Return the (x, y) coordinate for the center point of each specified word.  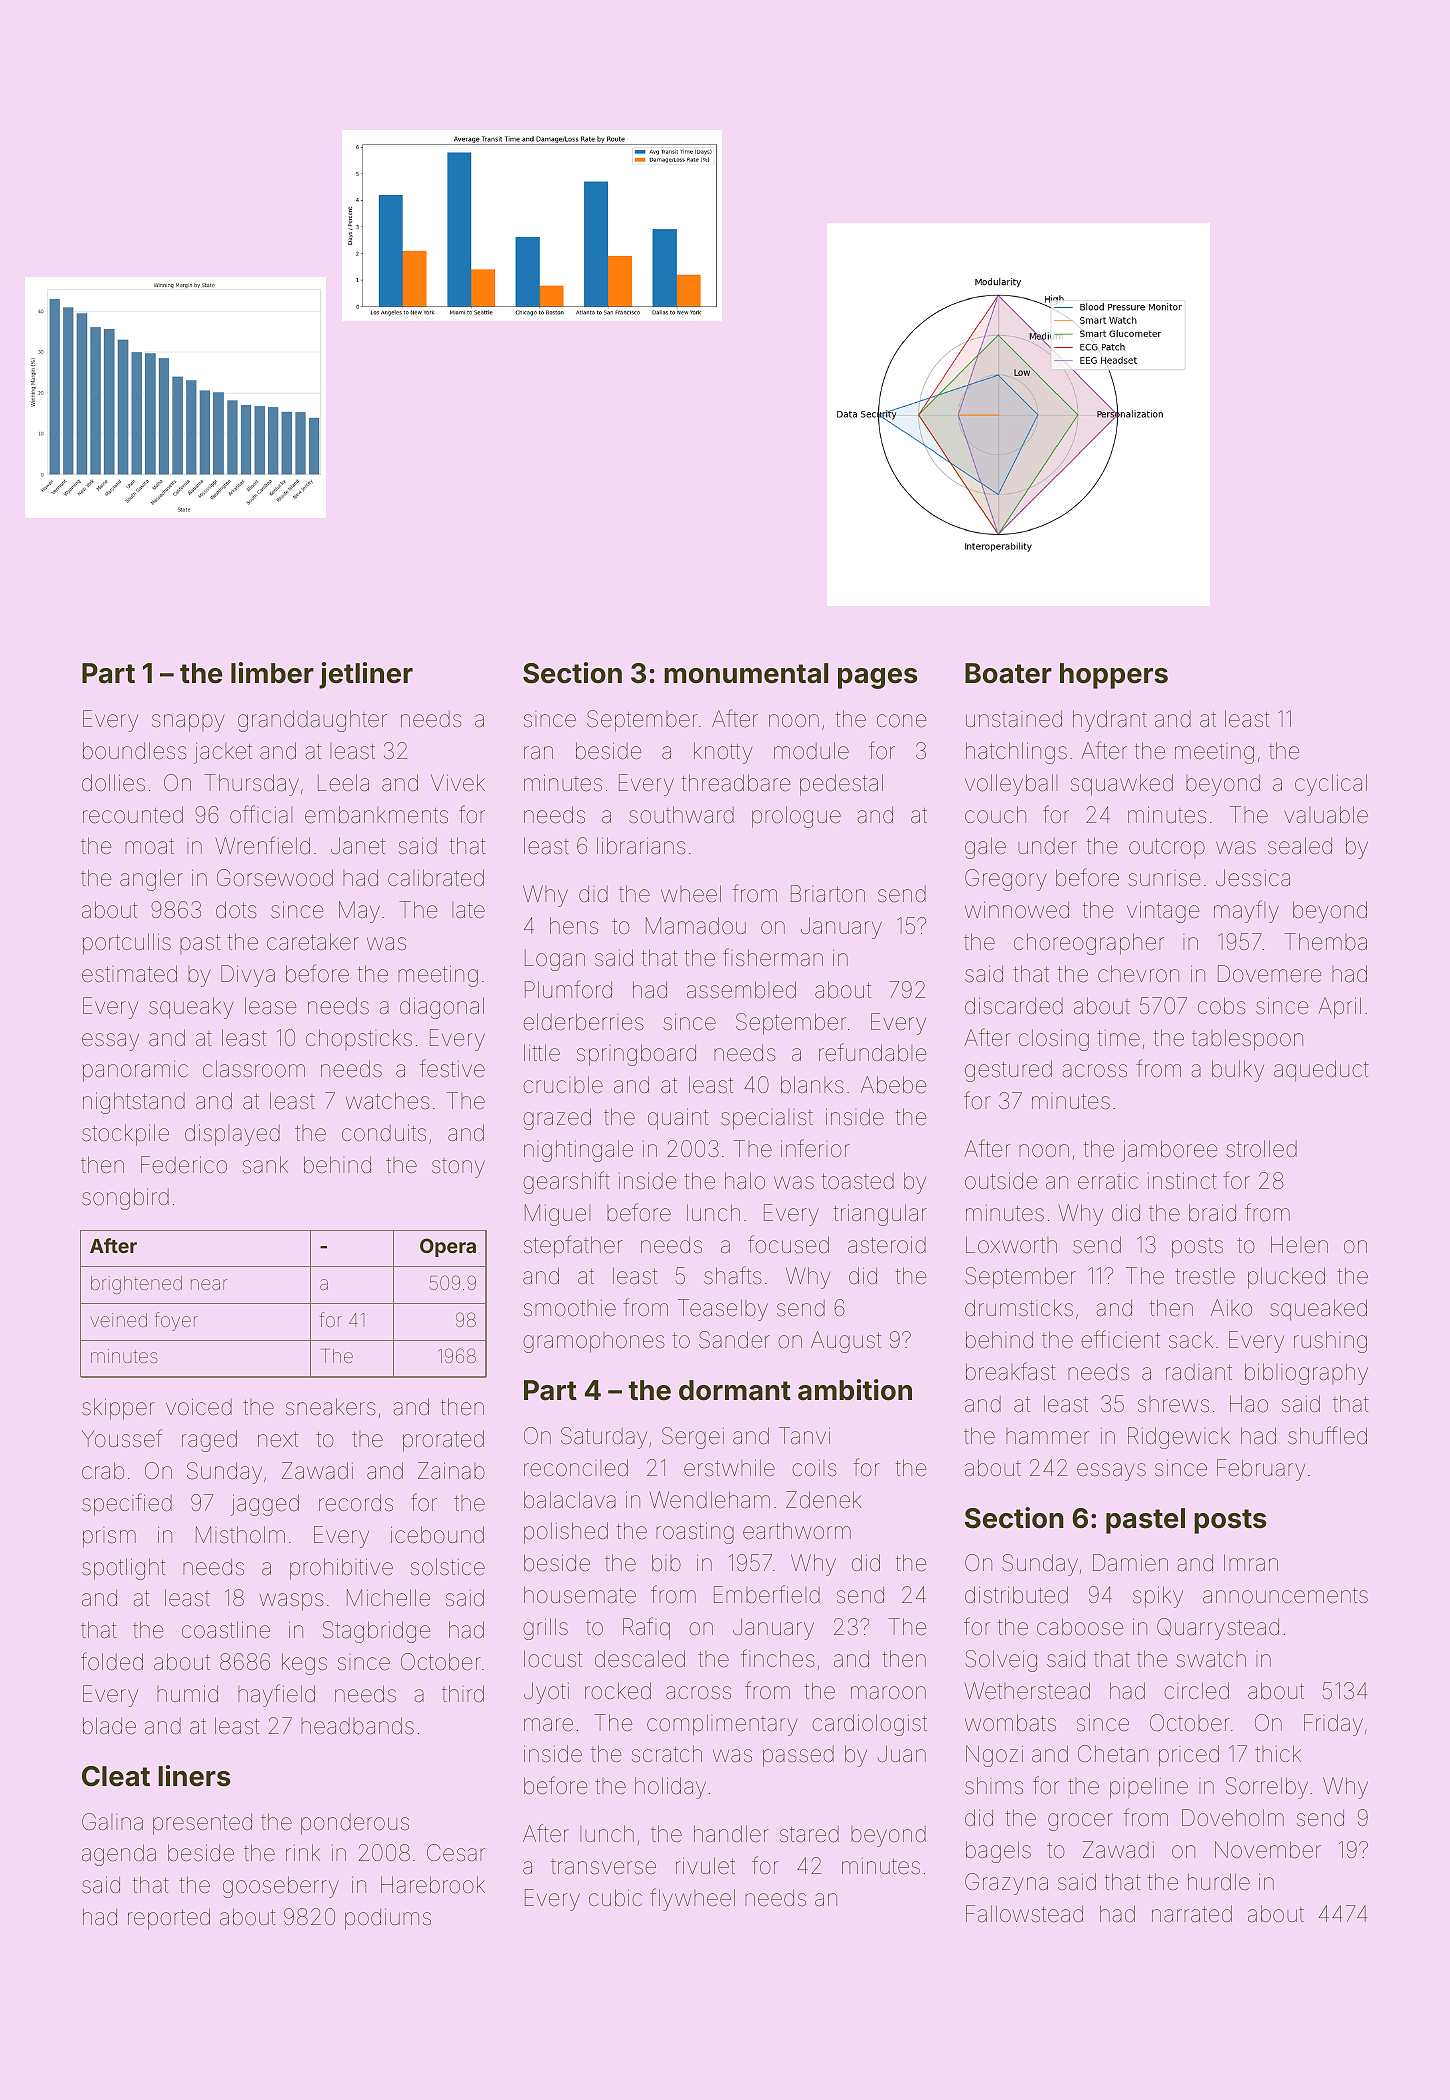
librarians (641, 846)
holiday (670, 1788)
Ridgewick (1179, 1438)
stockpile (125, 1135)
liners (194, 1776)
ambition (855, 1390)
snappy (188, 723)
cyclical (1331, 785)
